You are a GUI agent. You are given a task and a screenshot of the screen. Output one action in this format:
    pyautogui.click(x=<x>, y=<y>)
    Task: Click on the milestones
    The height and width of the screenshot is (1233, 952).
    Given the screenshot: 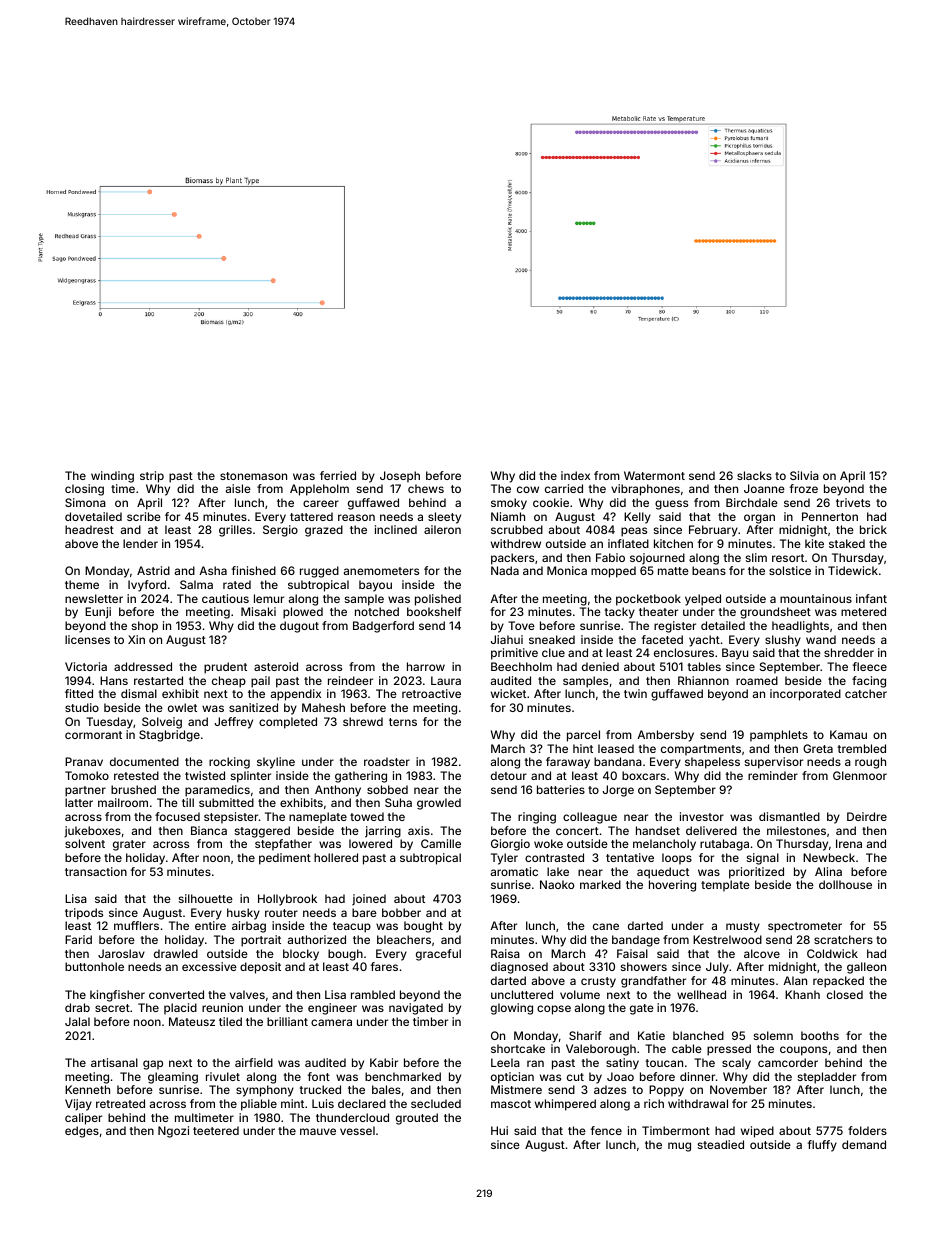 What is the action you would take?
    pyautogui.click(x=796, y=830)
